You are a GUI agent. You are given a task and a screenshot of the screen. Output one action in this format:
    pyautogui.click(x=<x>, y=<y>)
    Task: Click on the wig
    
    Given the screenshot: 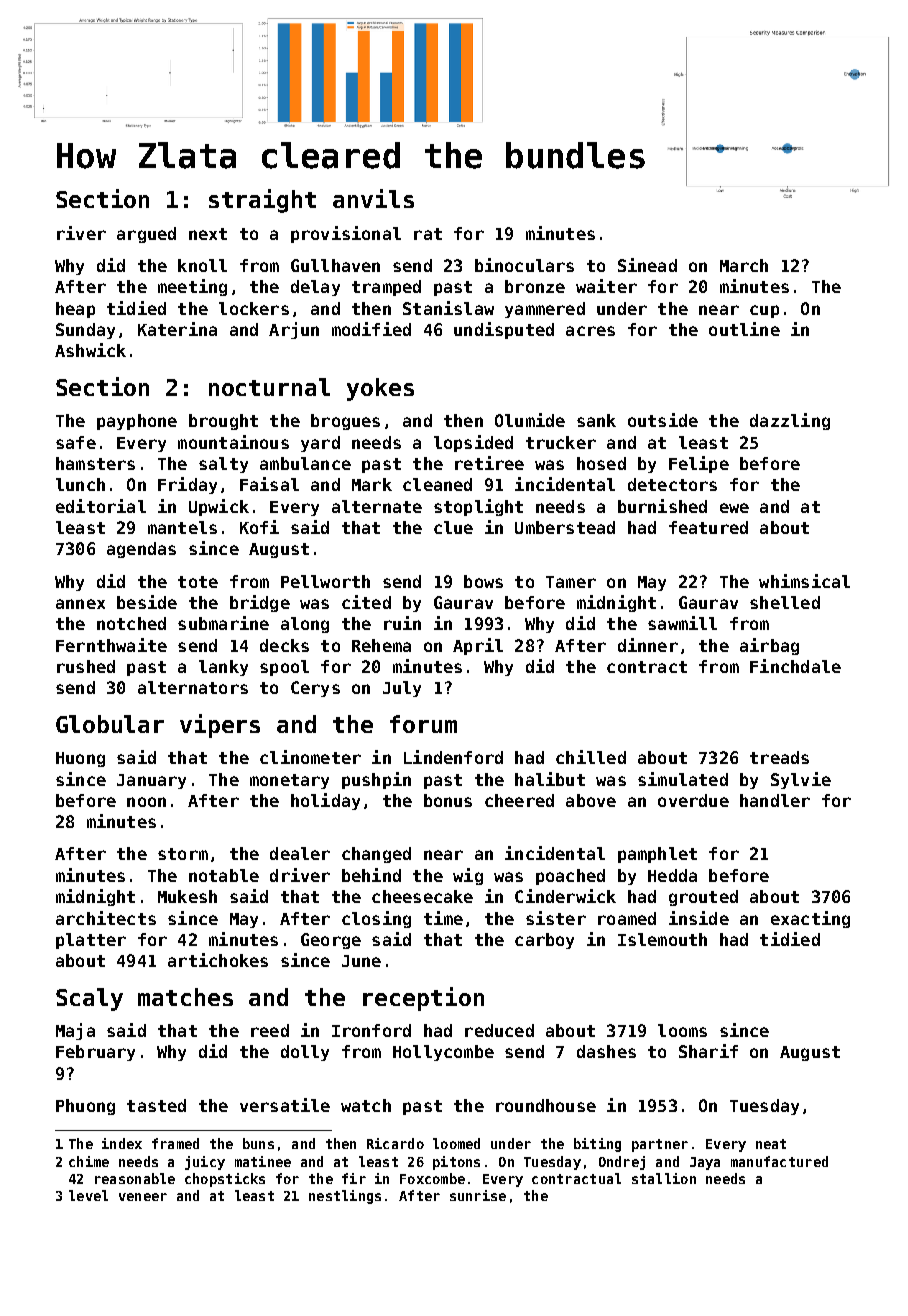 What is the action you would take?
    pyautogui.click(x=468, y=876)
